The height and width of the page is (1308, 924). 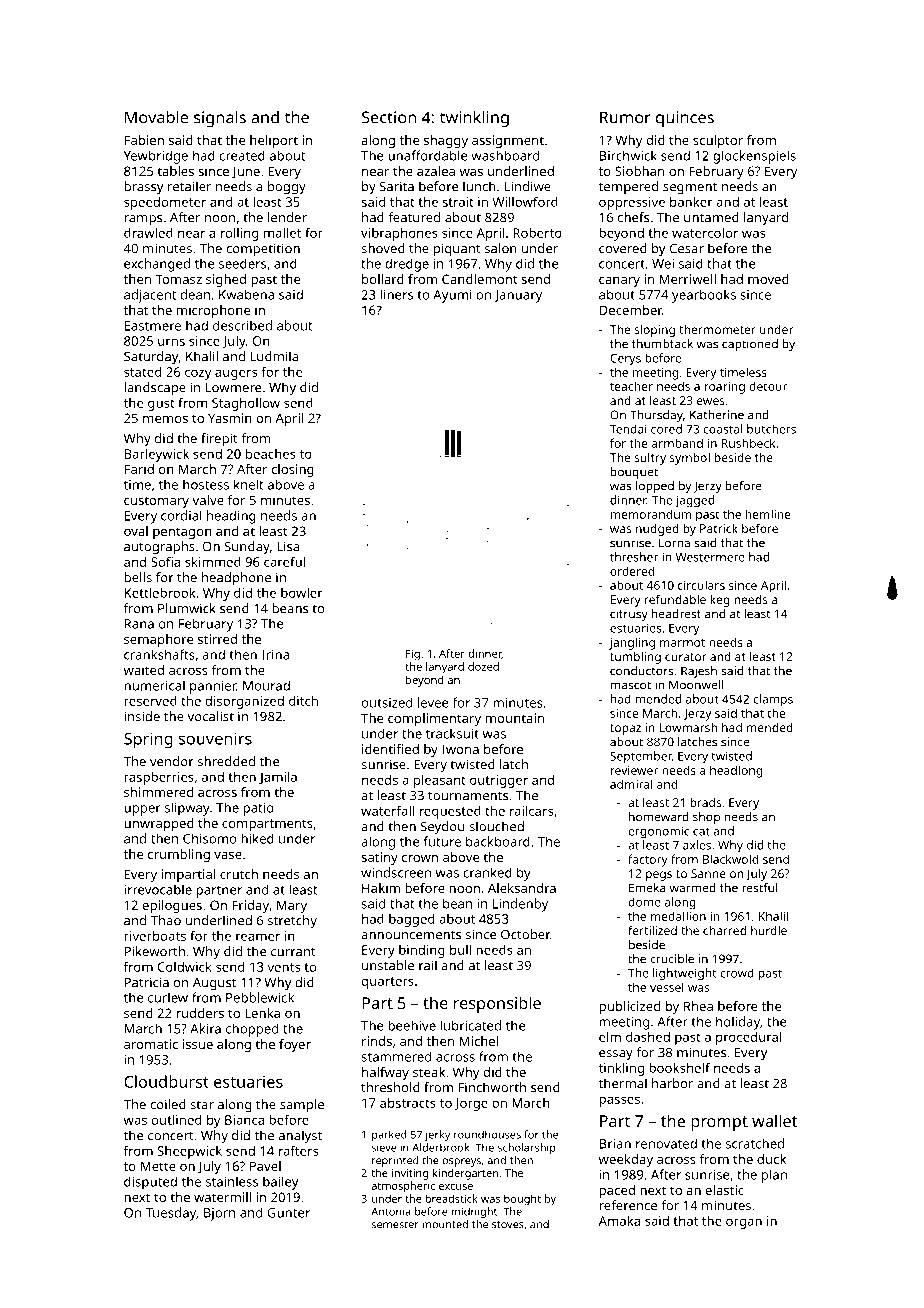 I want to click on stoves, so click(x=508, y=1225).
